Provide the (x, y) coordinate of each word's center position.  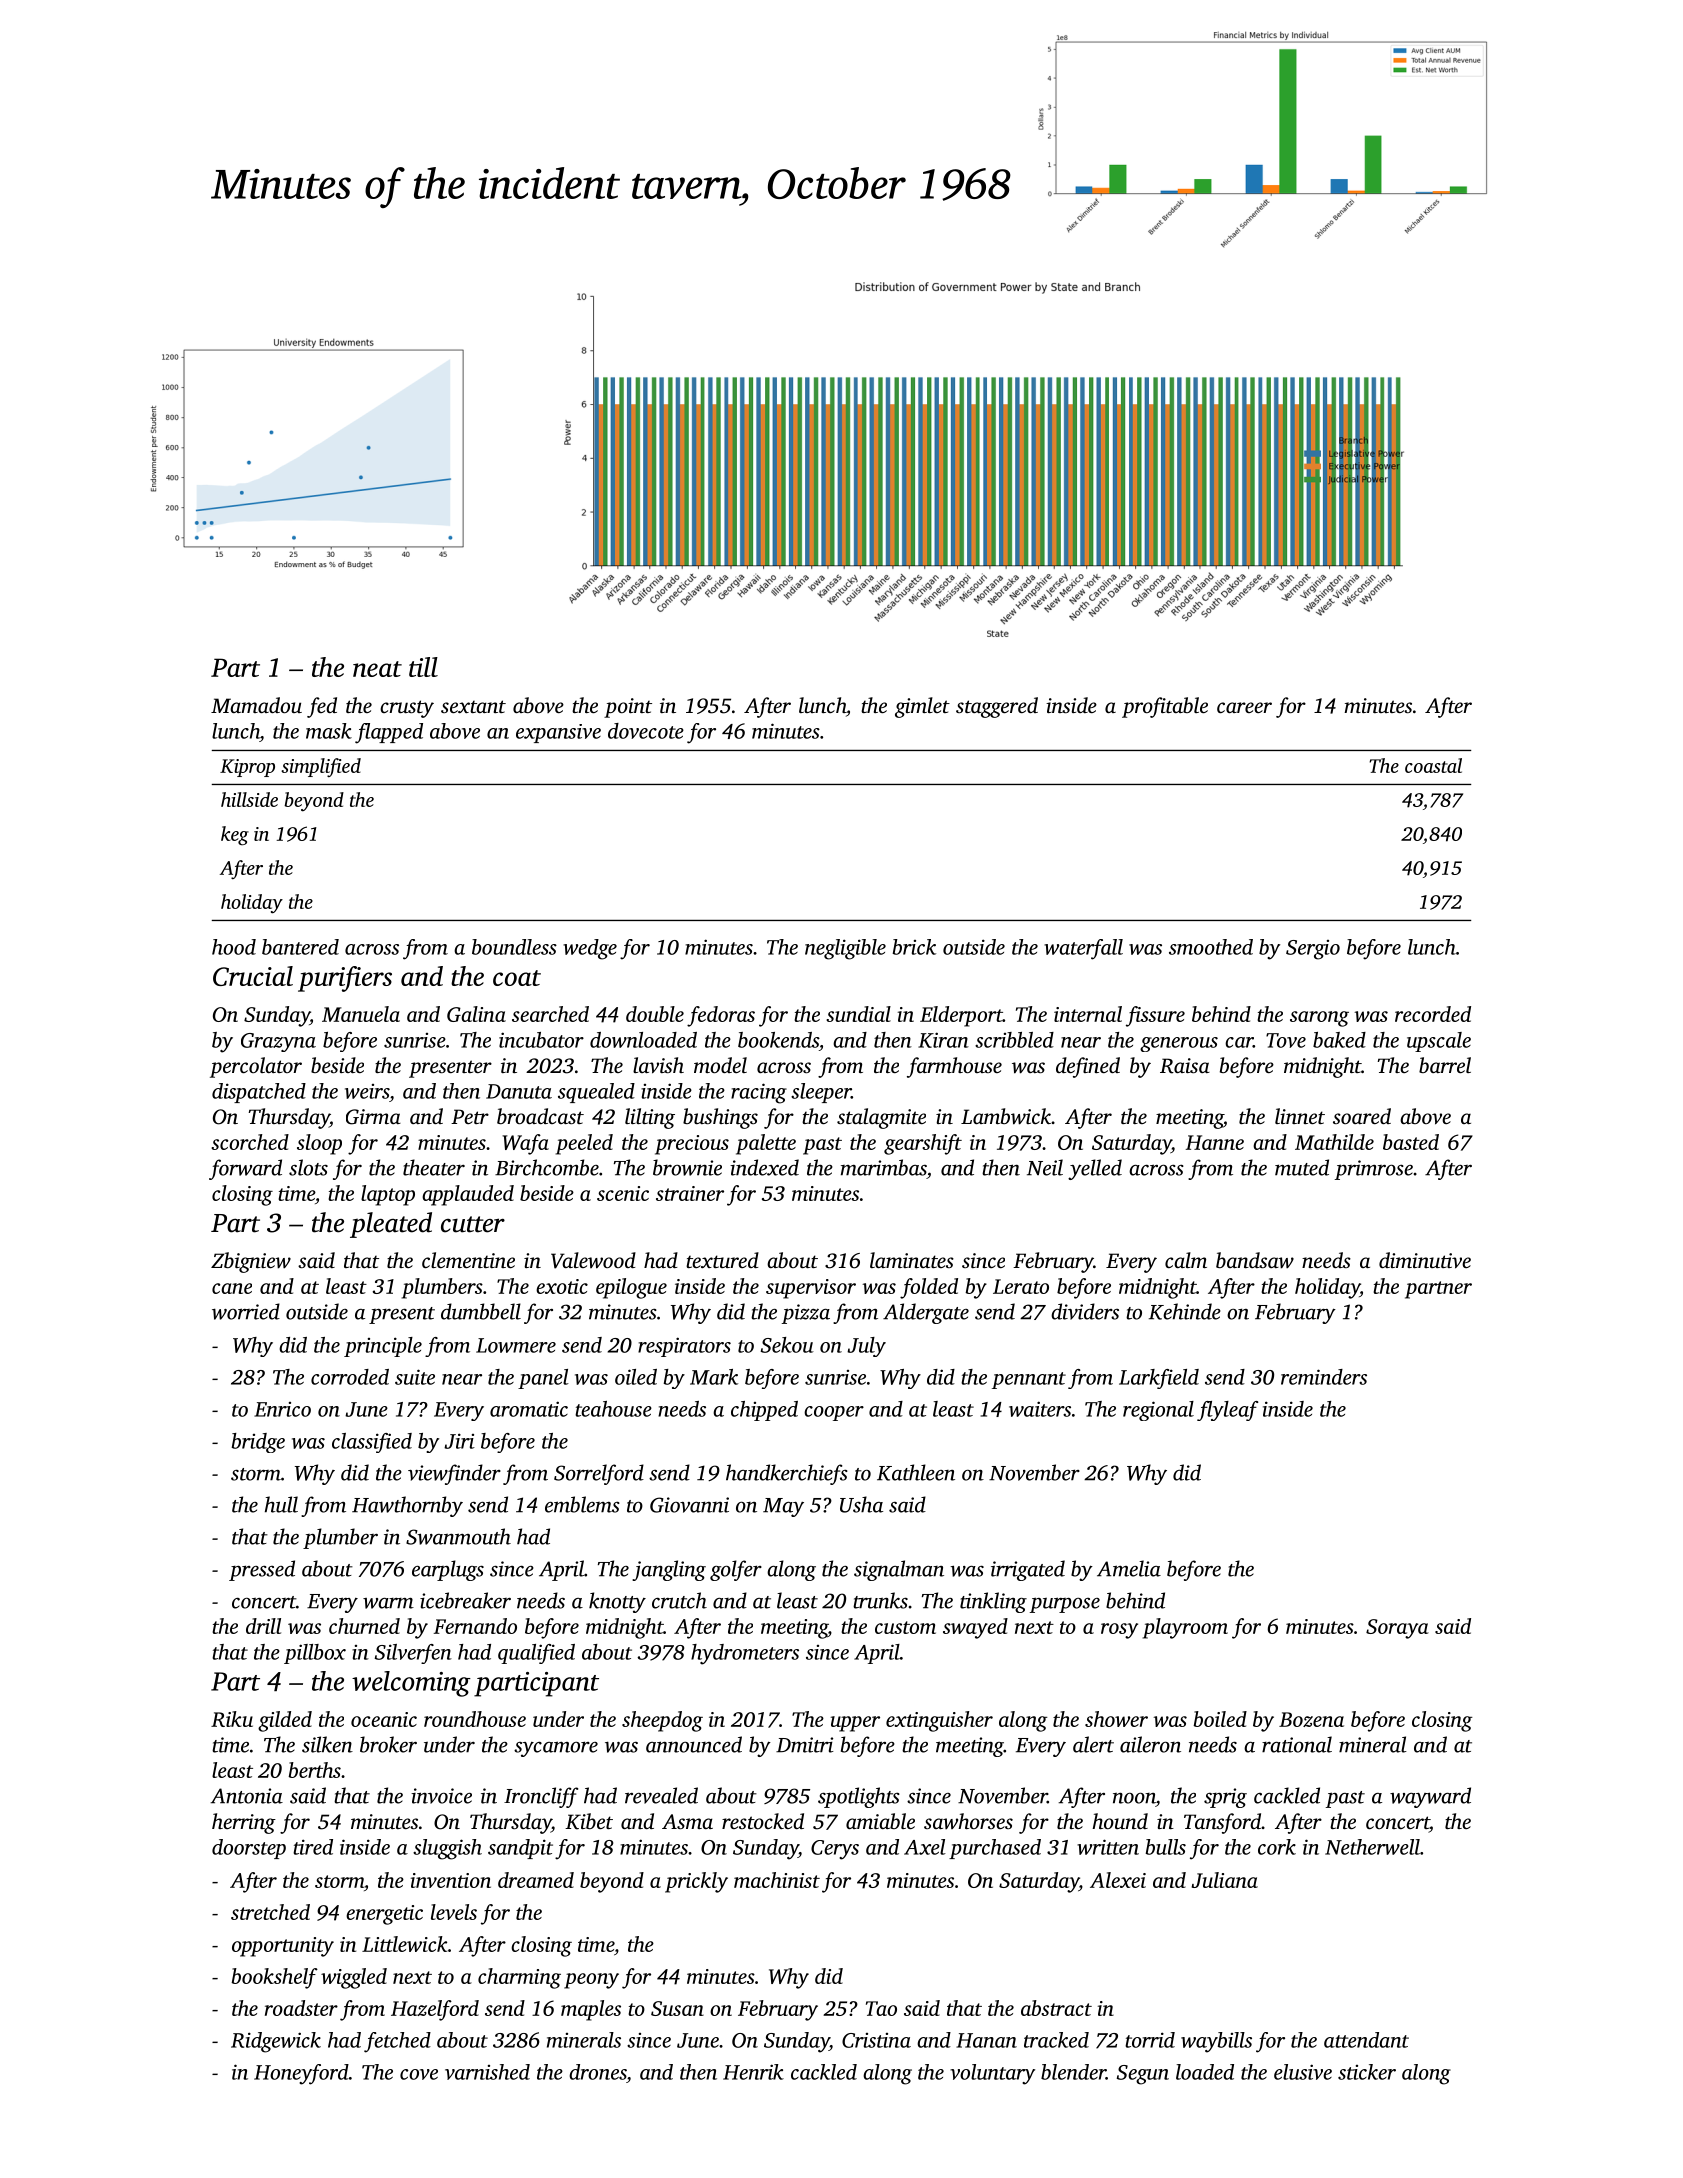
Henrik (753, 2072)
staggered (997, 707)
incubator (541, 1040)
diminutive (1425, 1260)
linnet (1300, 1116)
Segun (1143, 2075)
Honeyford (301, 2074)
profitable (1165, 707)
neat (377, 669)
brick (914, 947)
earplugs (448, 1570)
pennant (1029, 1380)
